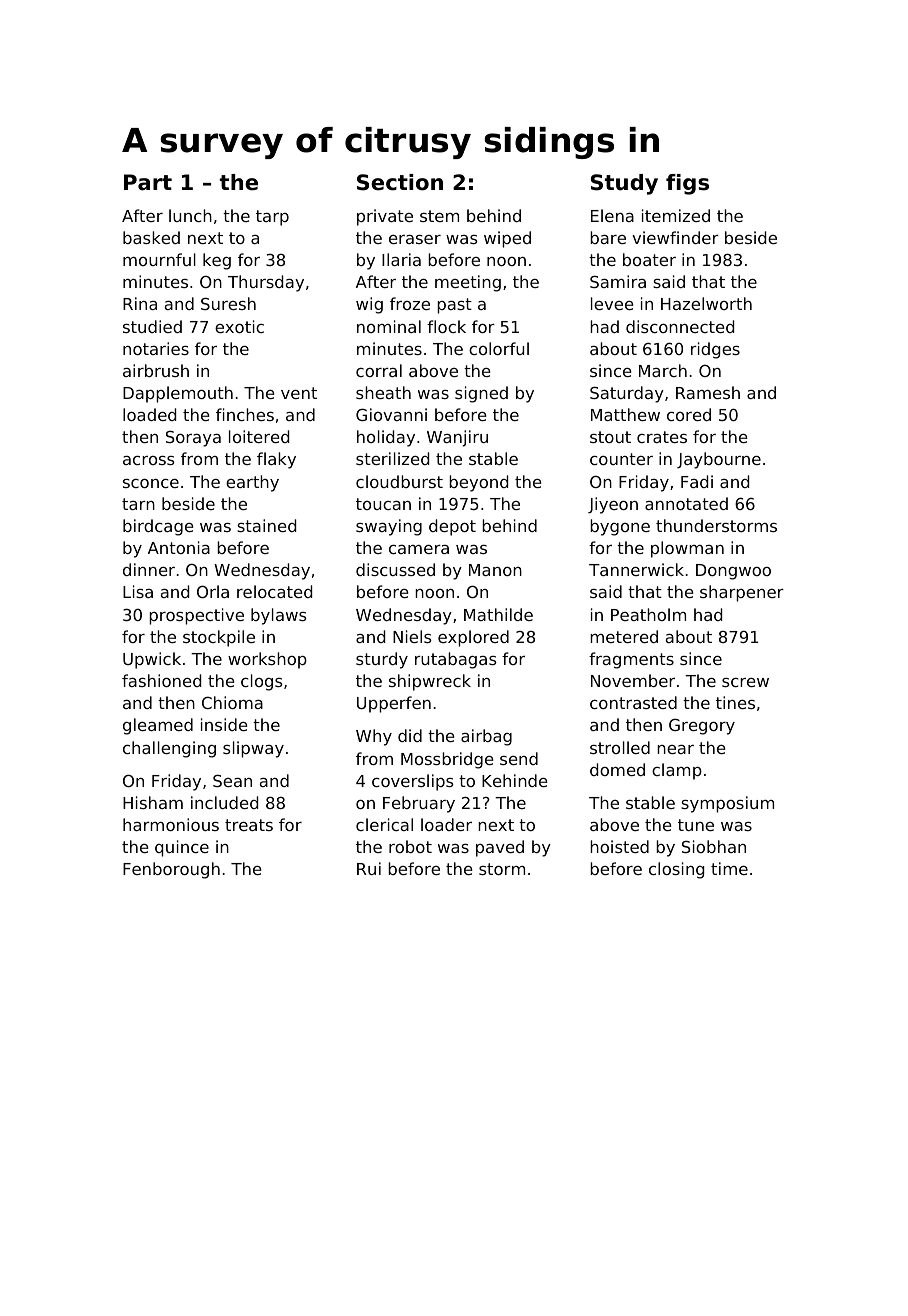 The width and height of the screenshot is (908, 1316). Describe the element at coordinates (495, 570) in the screenshot. I see `Manon` at that location.
